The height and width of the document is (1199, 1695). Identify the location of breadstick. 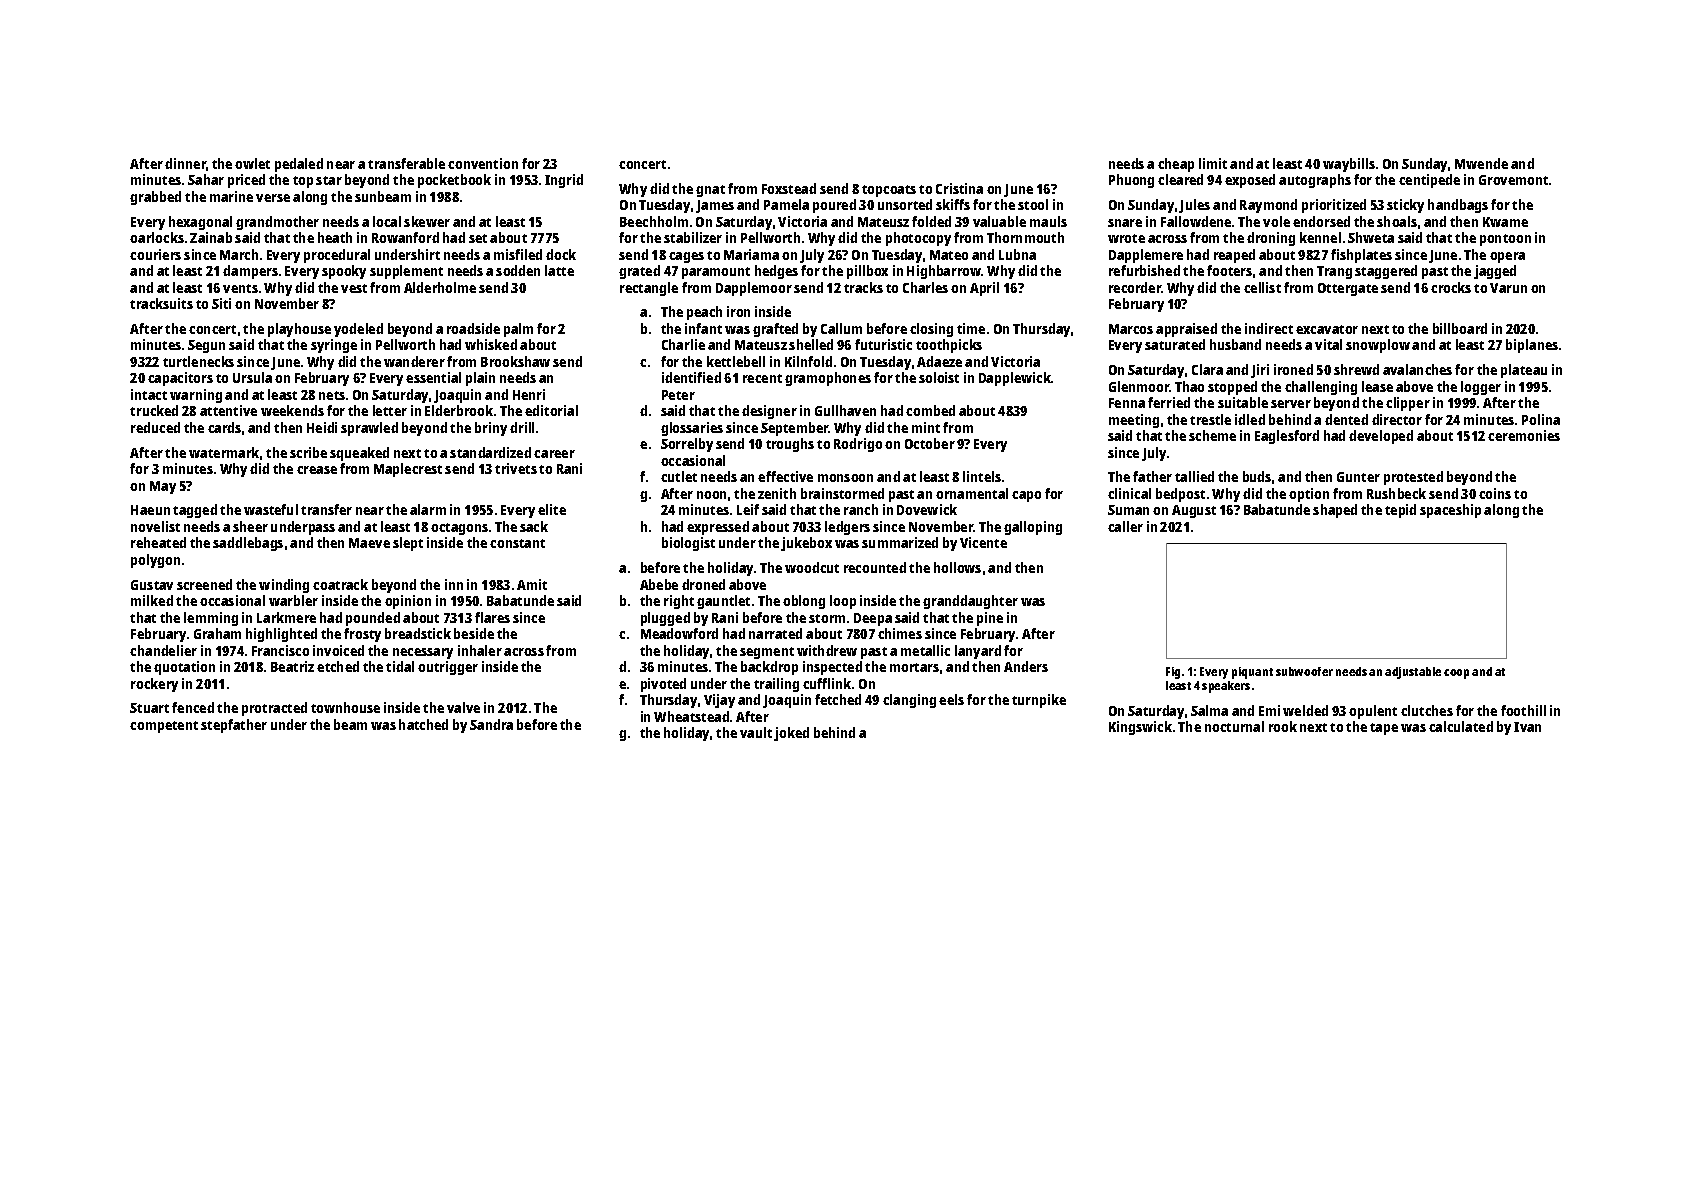
(418, 633).
